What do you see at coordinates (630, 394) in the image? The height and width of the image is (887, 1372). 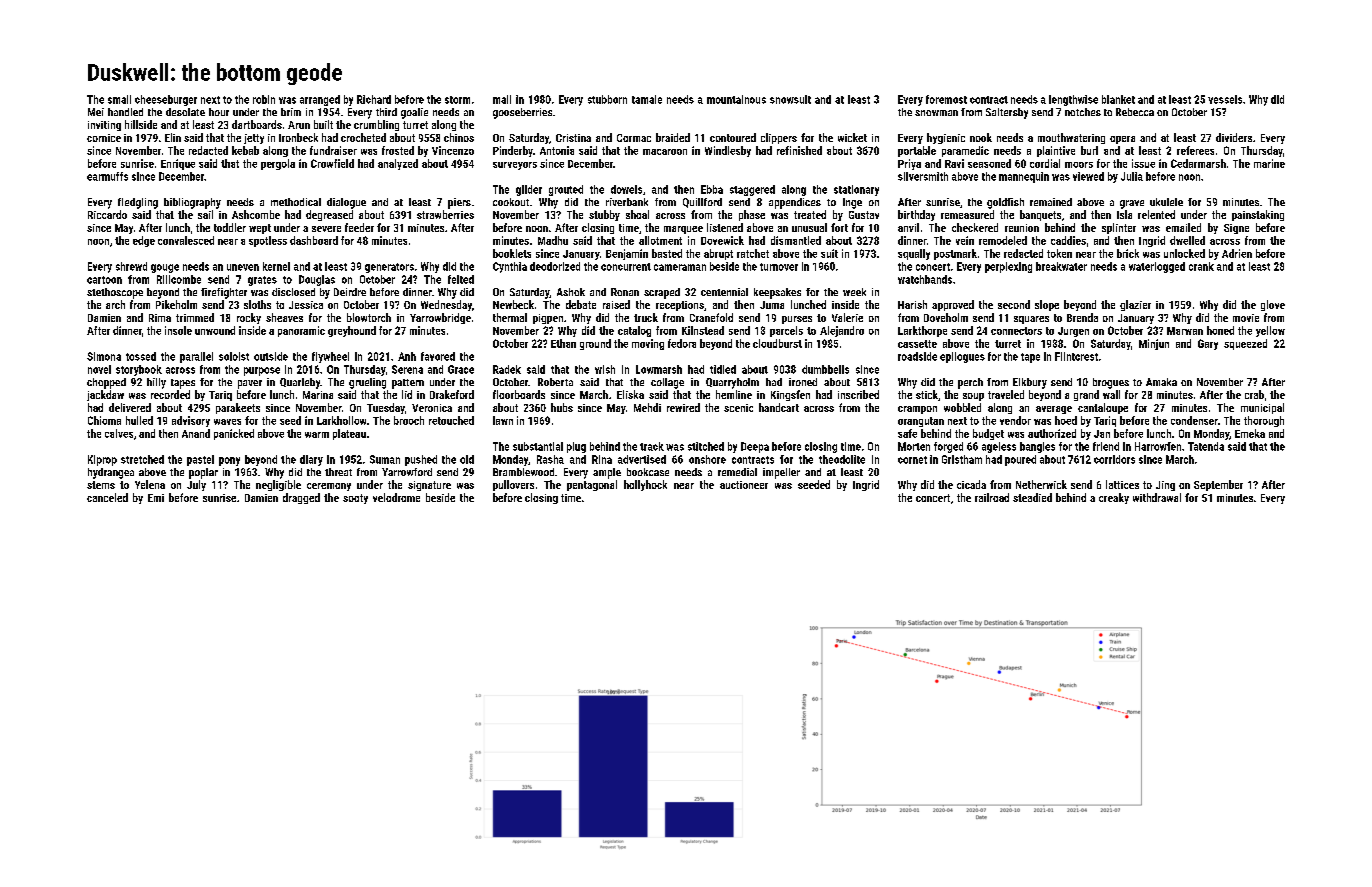 I see `Eliska` at bounding box center [630, 394].
